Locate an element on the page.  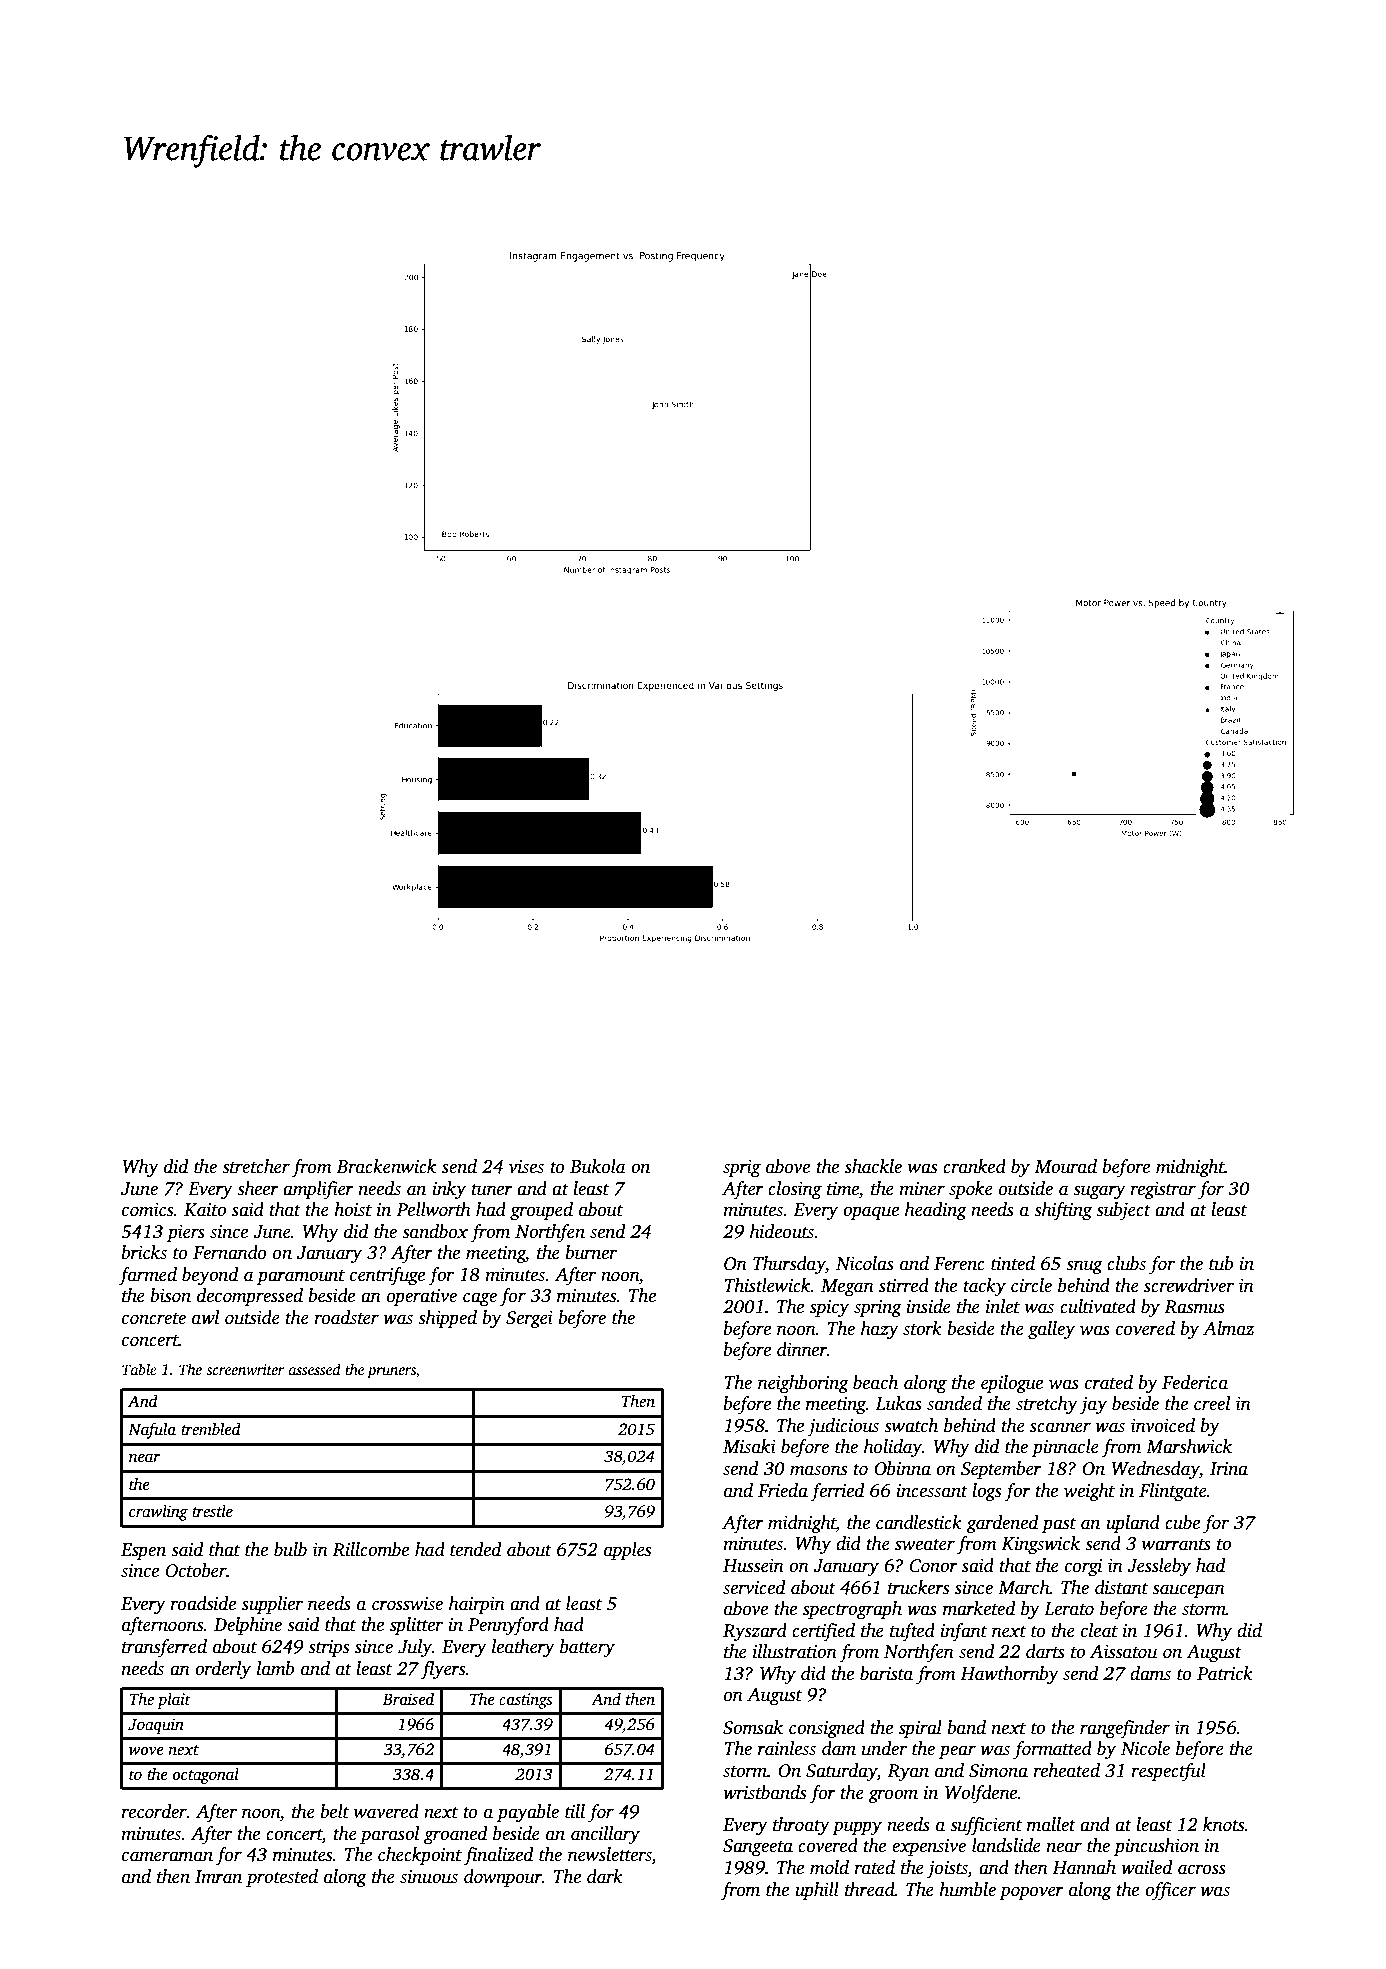
bricks is located at coordinates (144, 1252).
